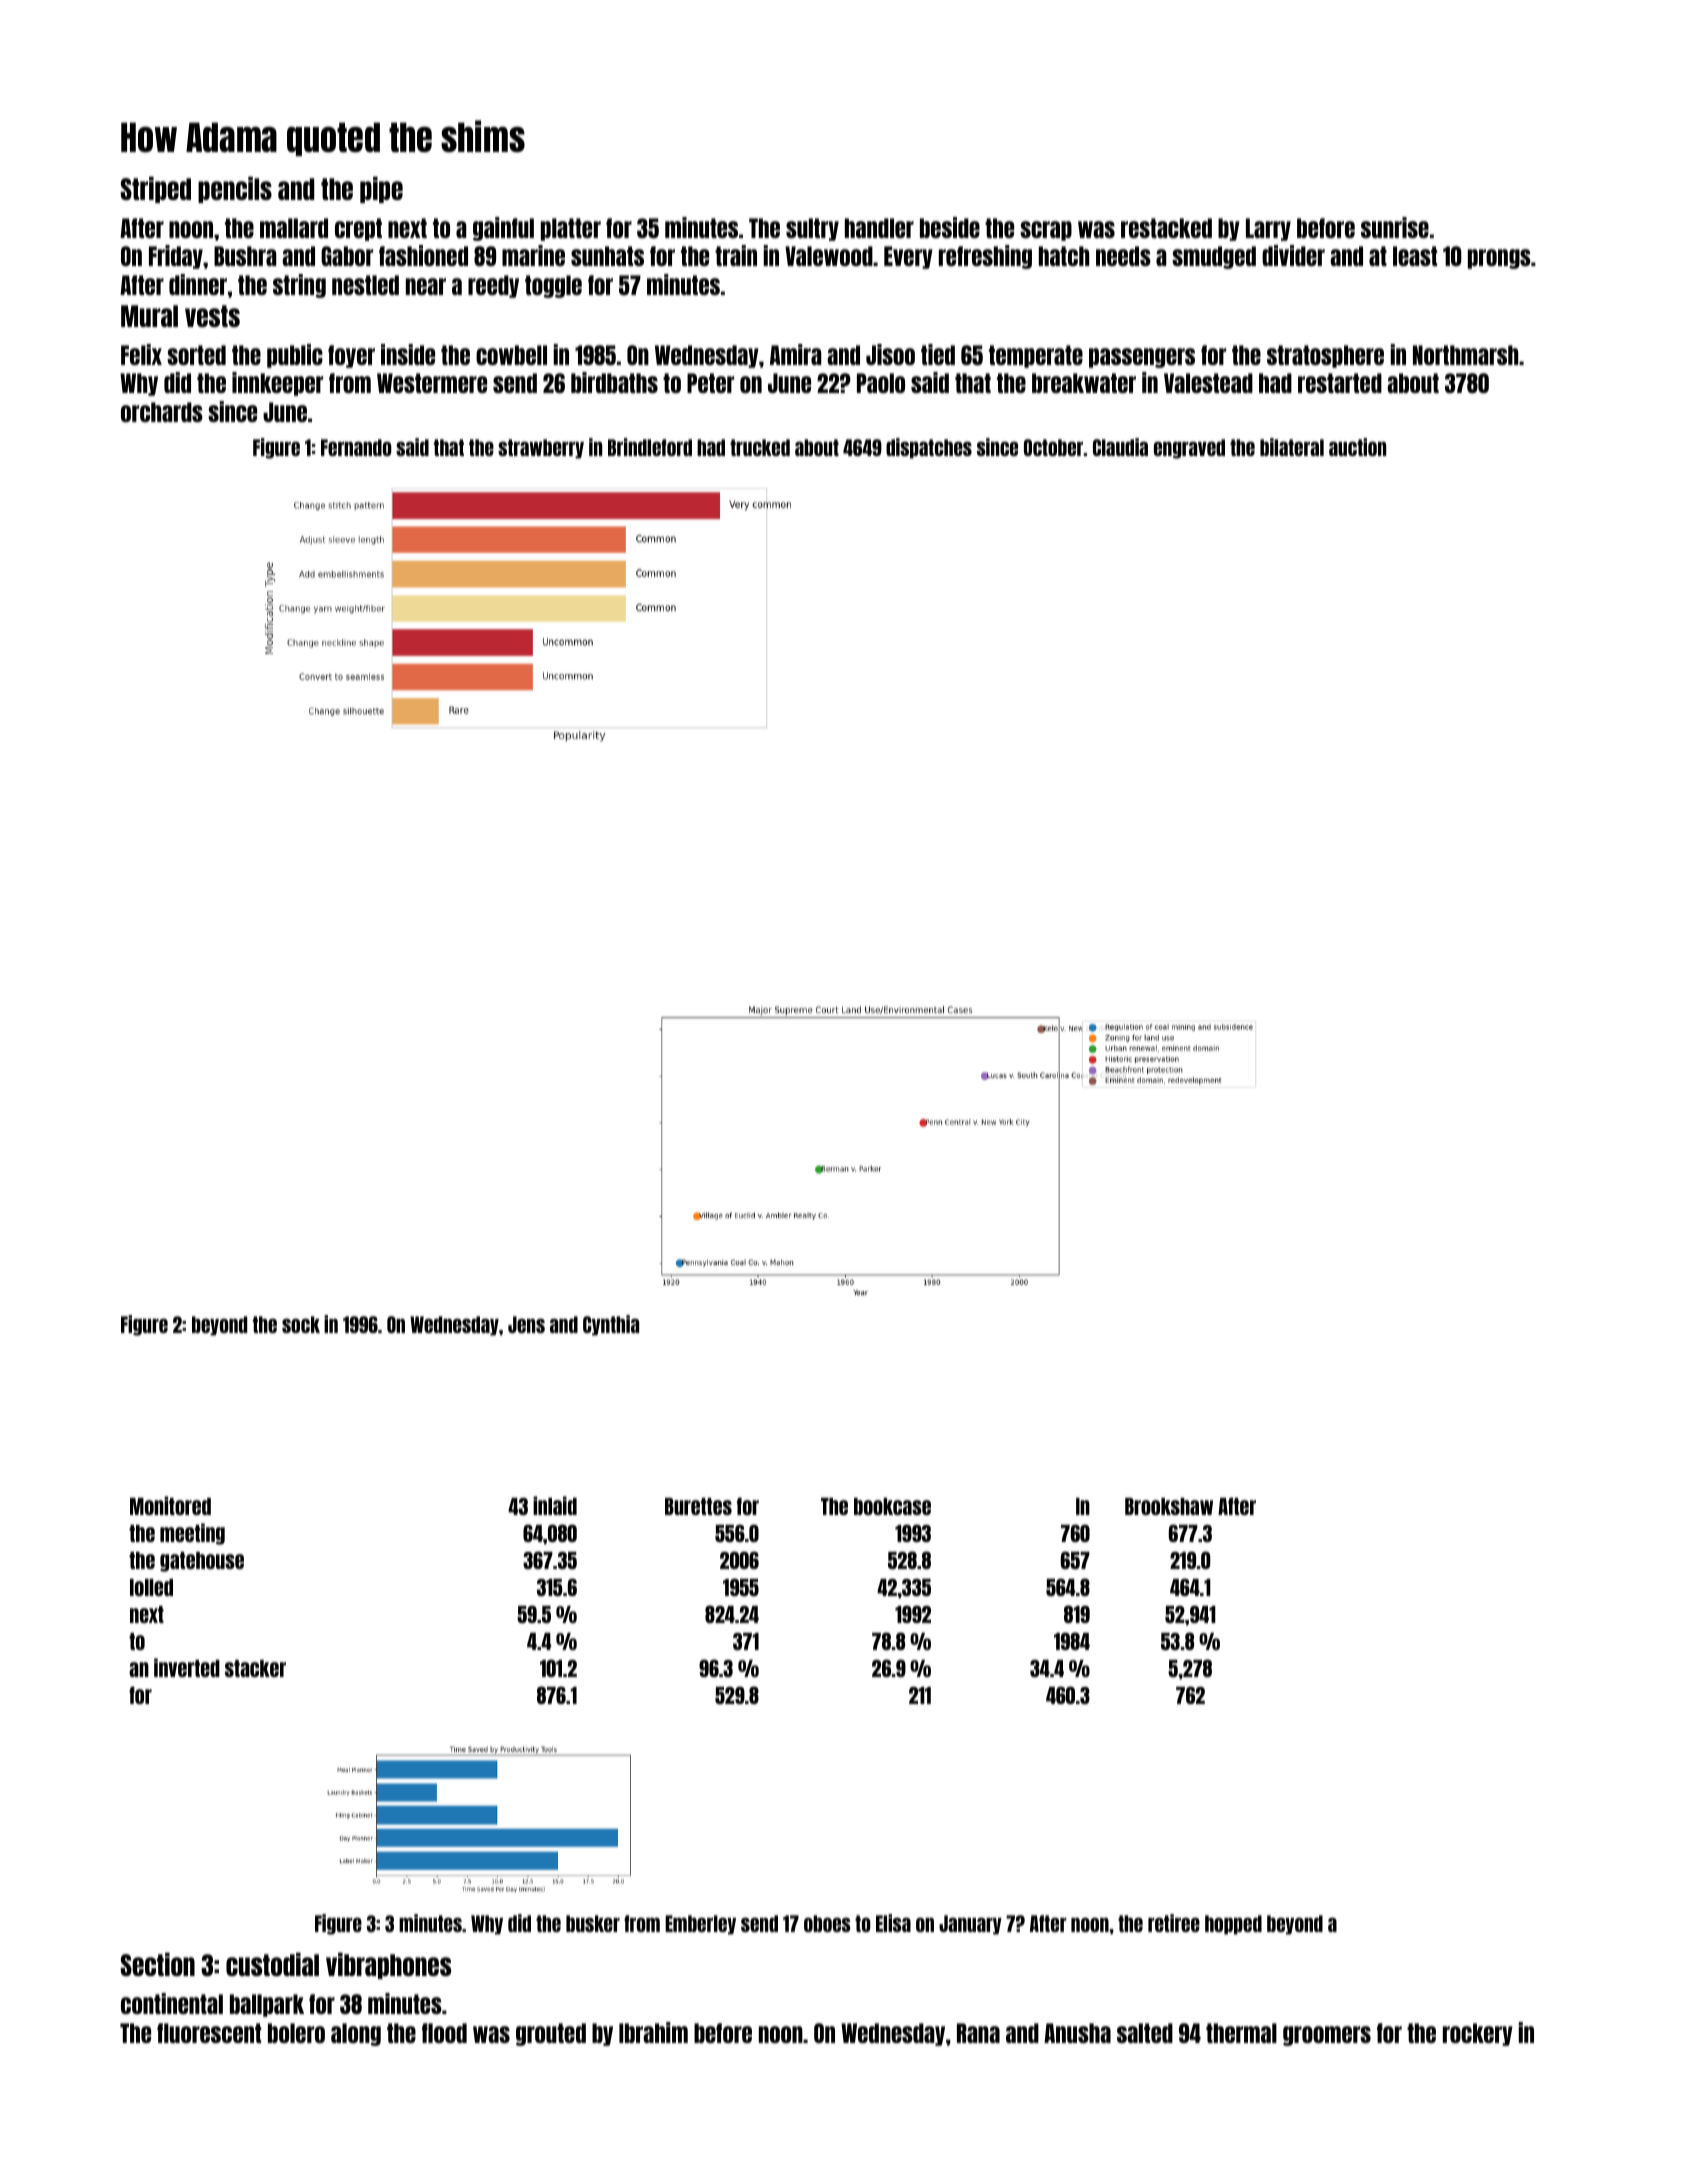 The image size is (1683, 2178). Describe the element at coordinates (650, 447) in the page. I see `Brindleford` at that location.
